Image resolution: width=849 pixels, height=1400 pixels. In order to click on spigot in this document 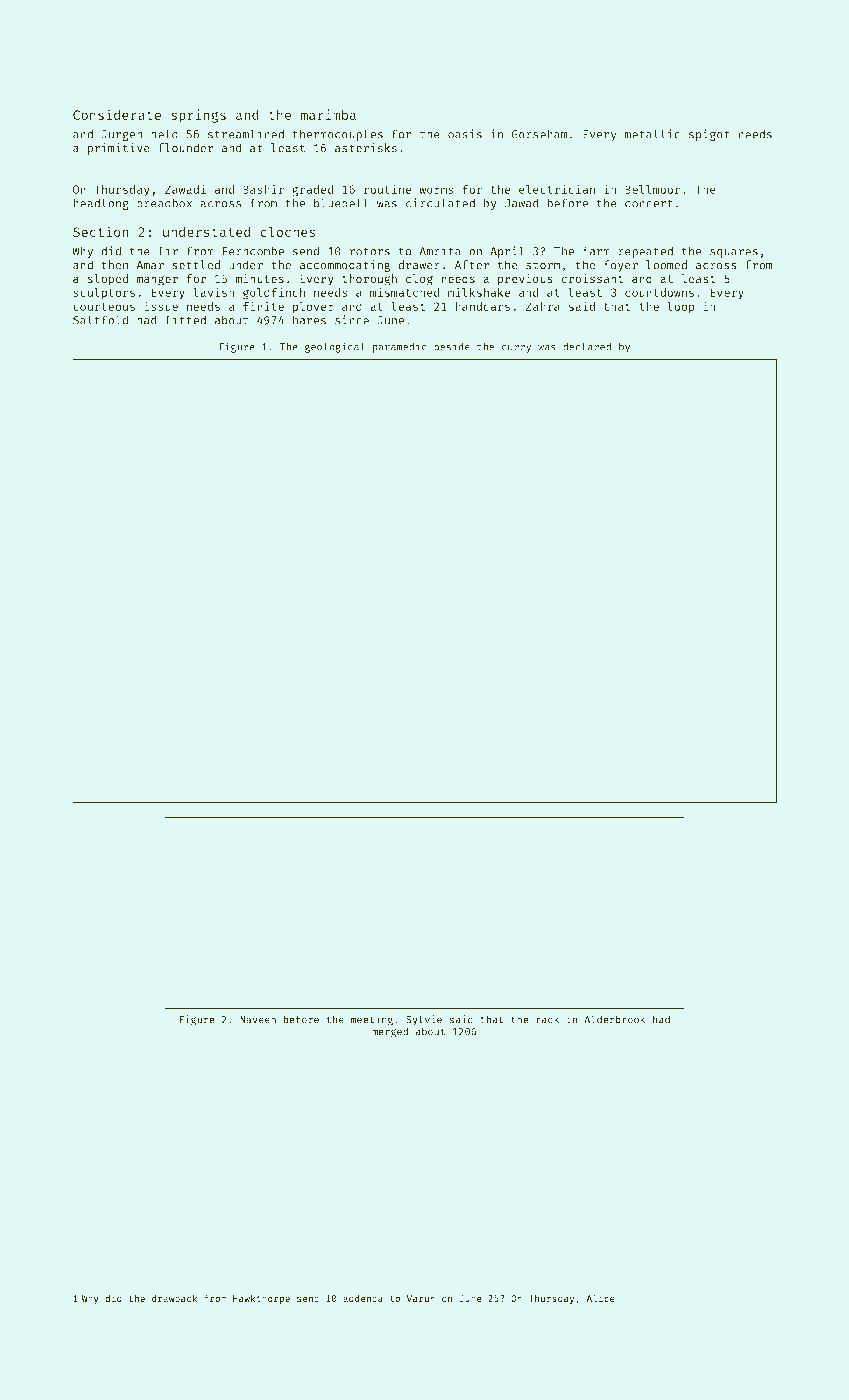, I will do `click(709, 135)`.
